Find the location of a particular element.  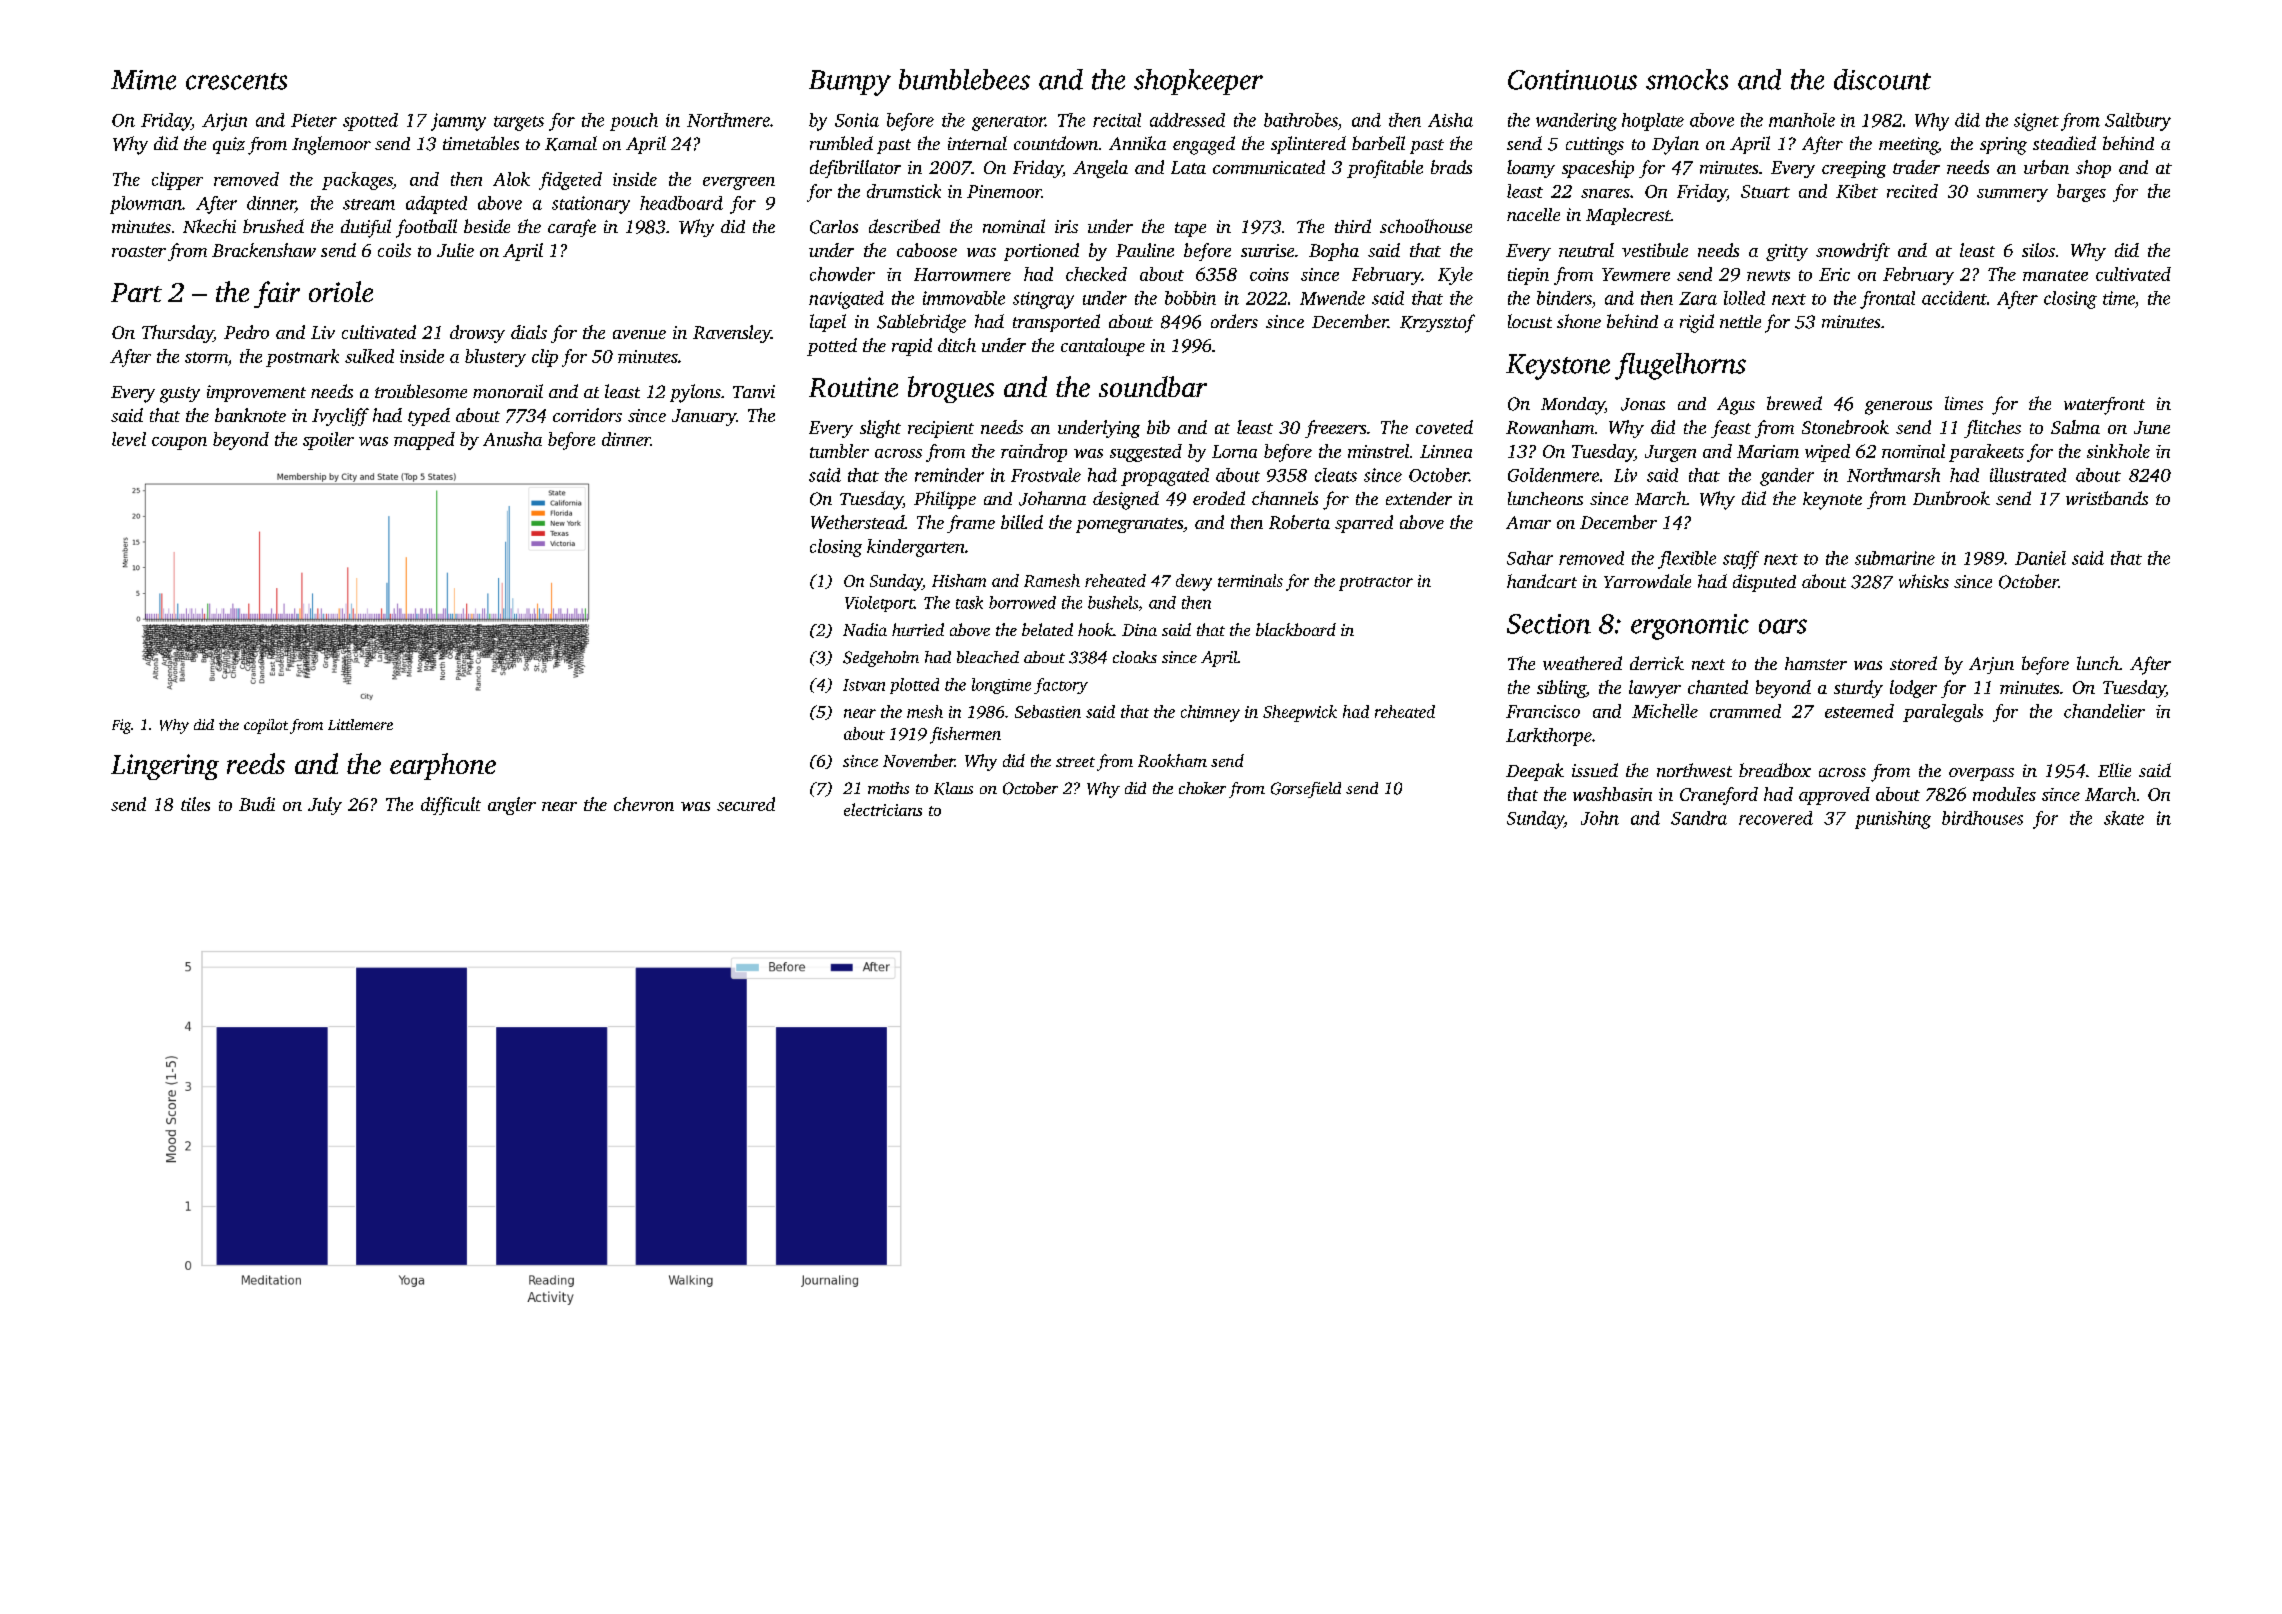

disputed is located at coordinates (1764, 583).
